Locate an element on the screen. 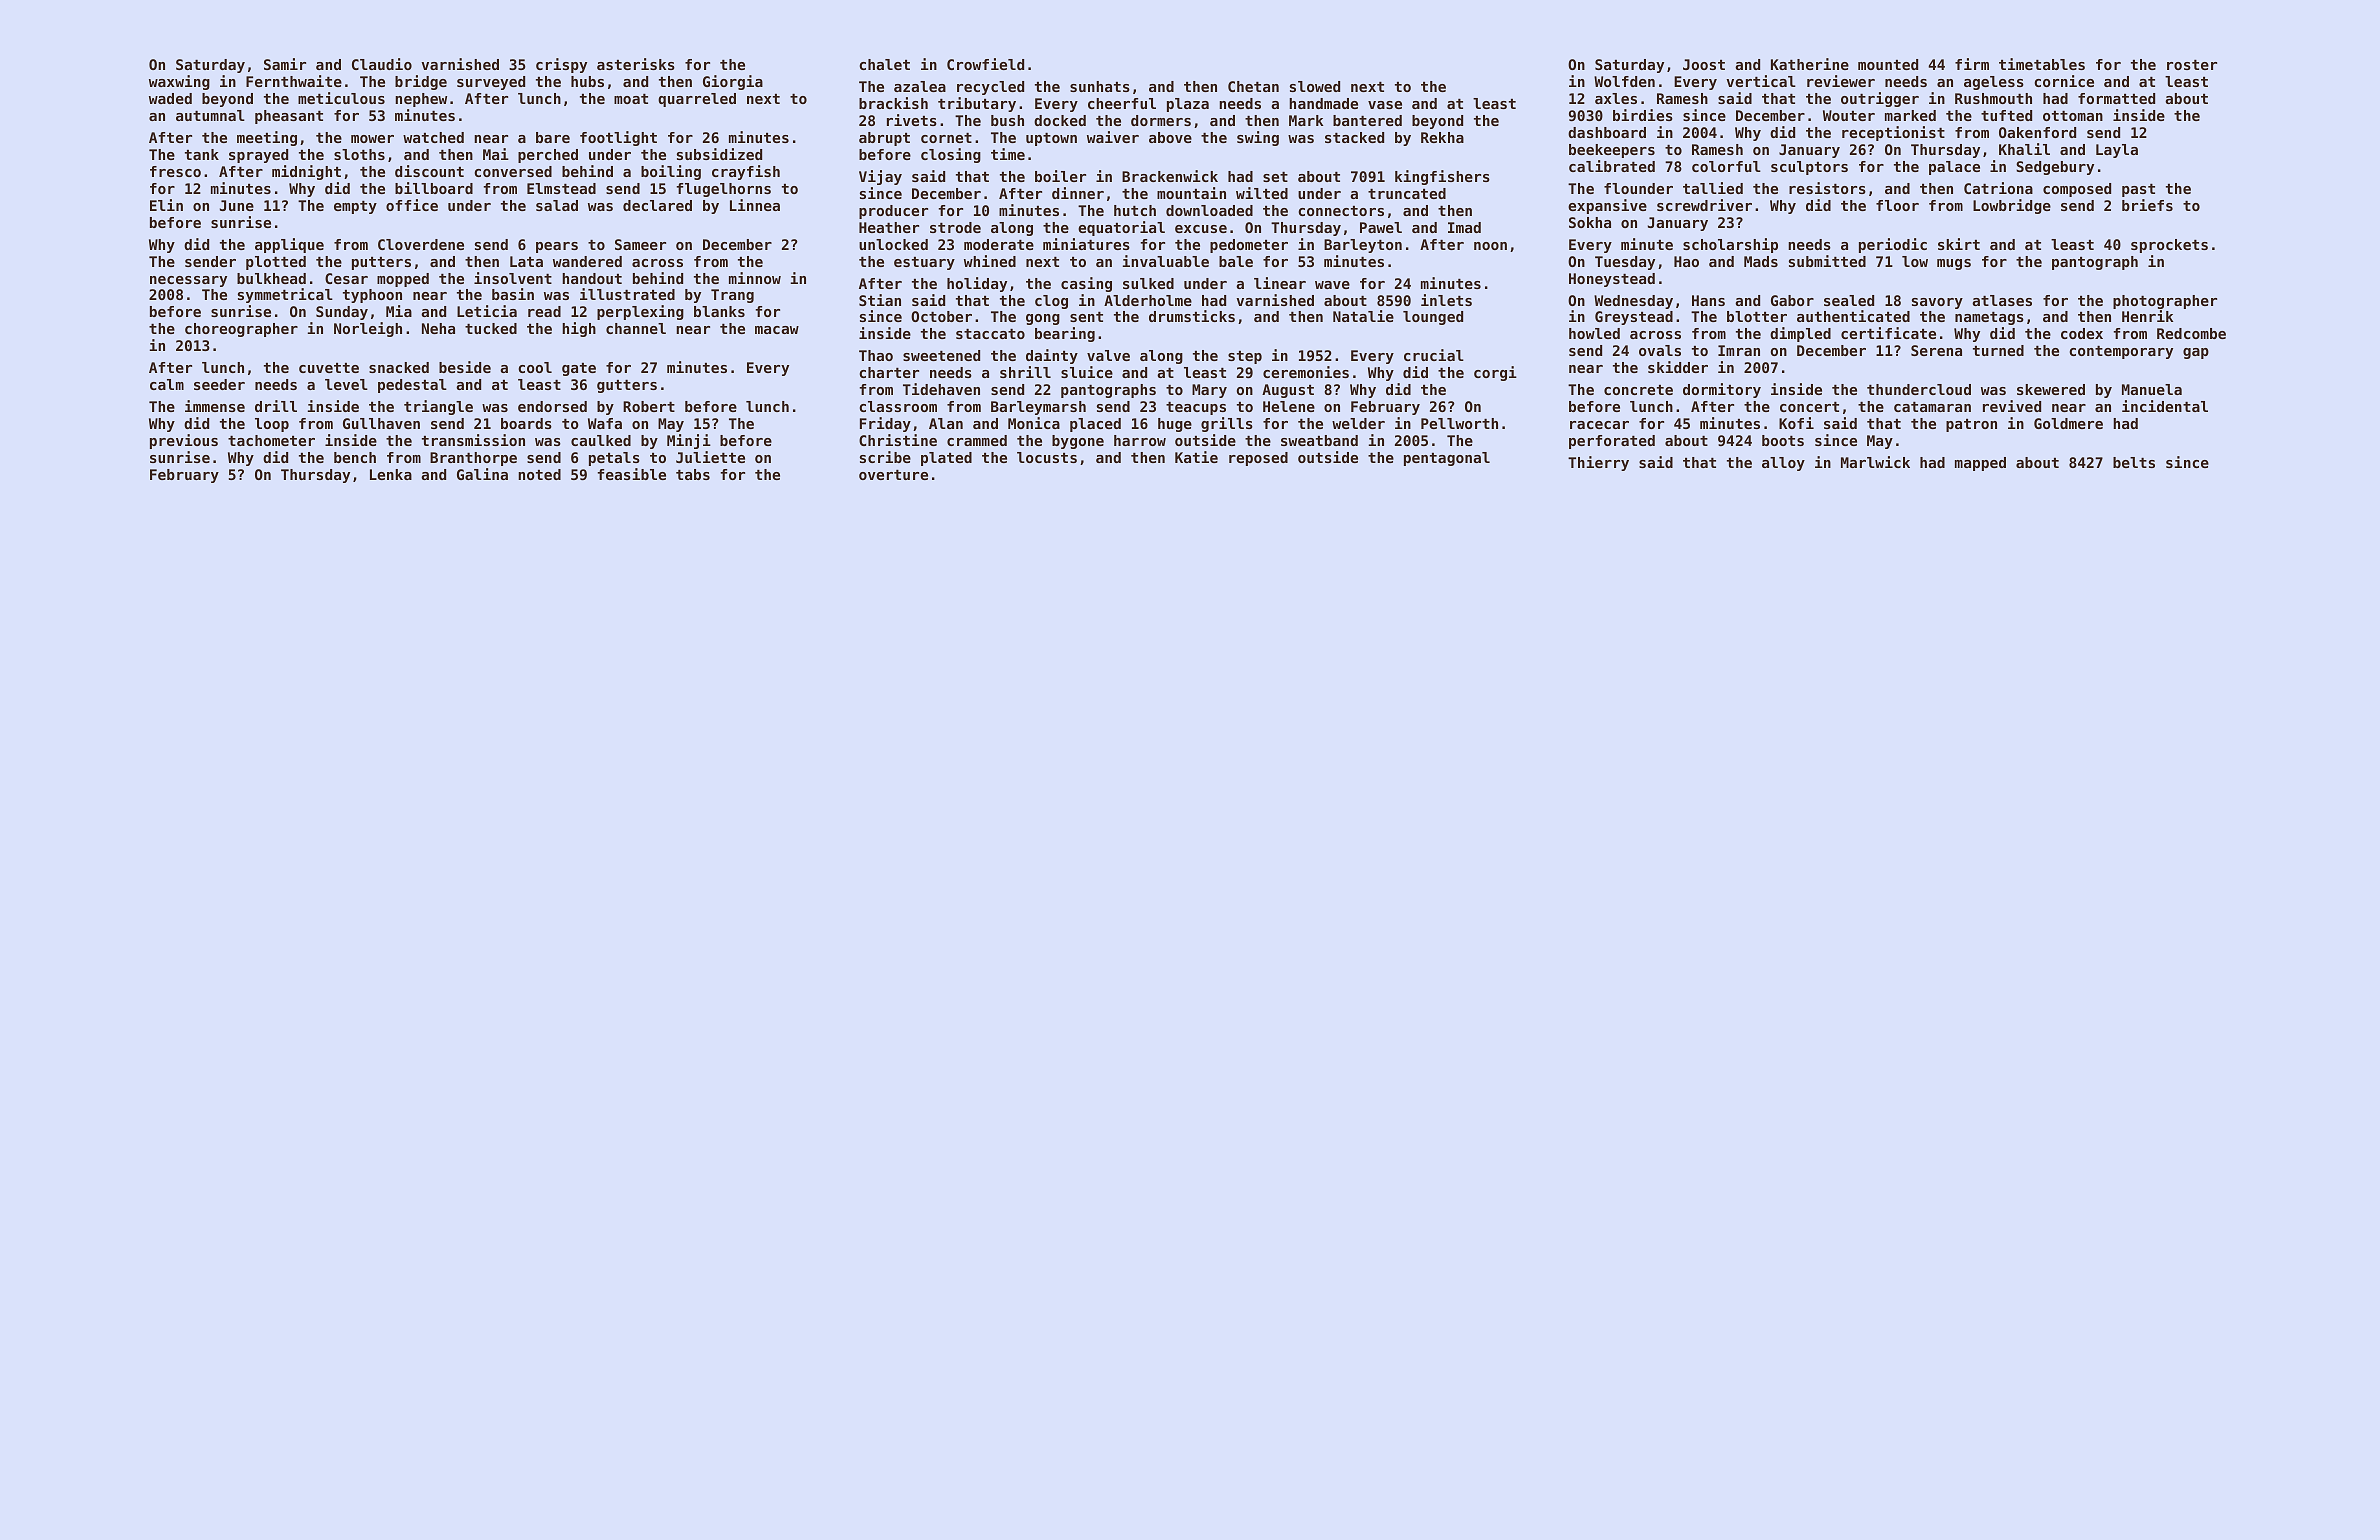 This screenshot has height=1540, width=2380. sent is located at coordinates (1086, 317).
